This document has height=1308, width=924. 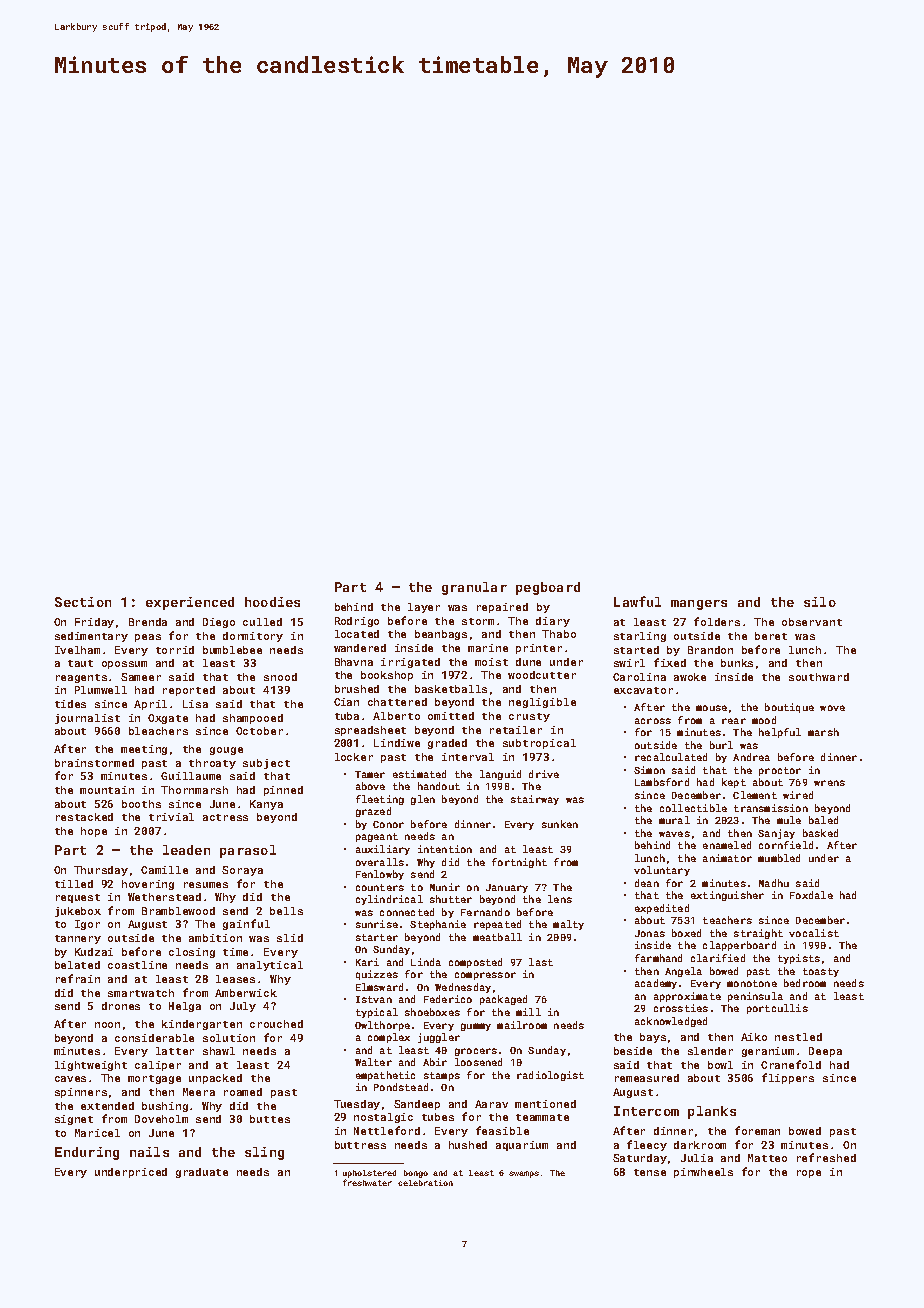 I want to click on boxed, so click(x=686, y=933).
